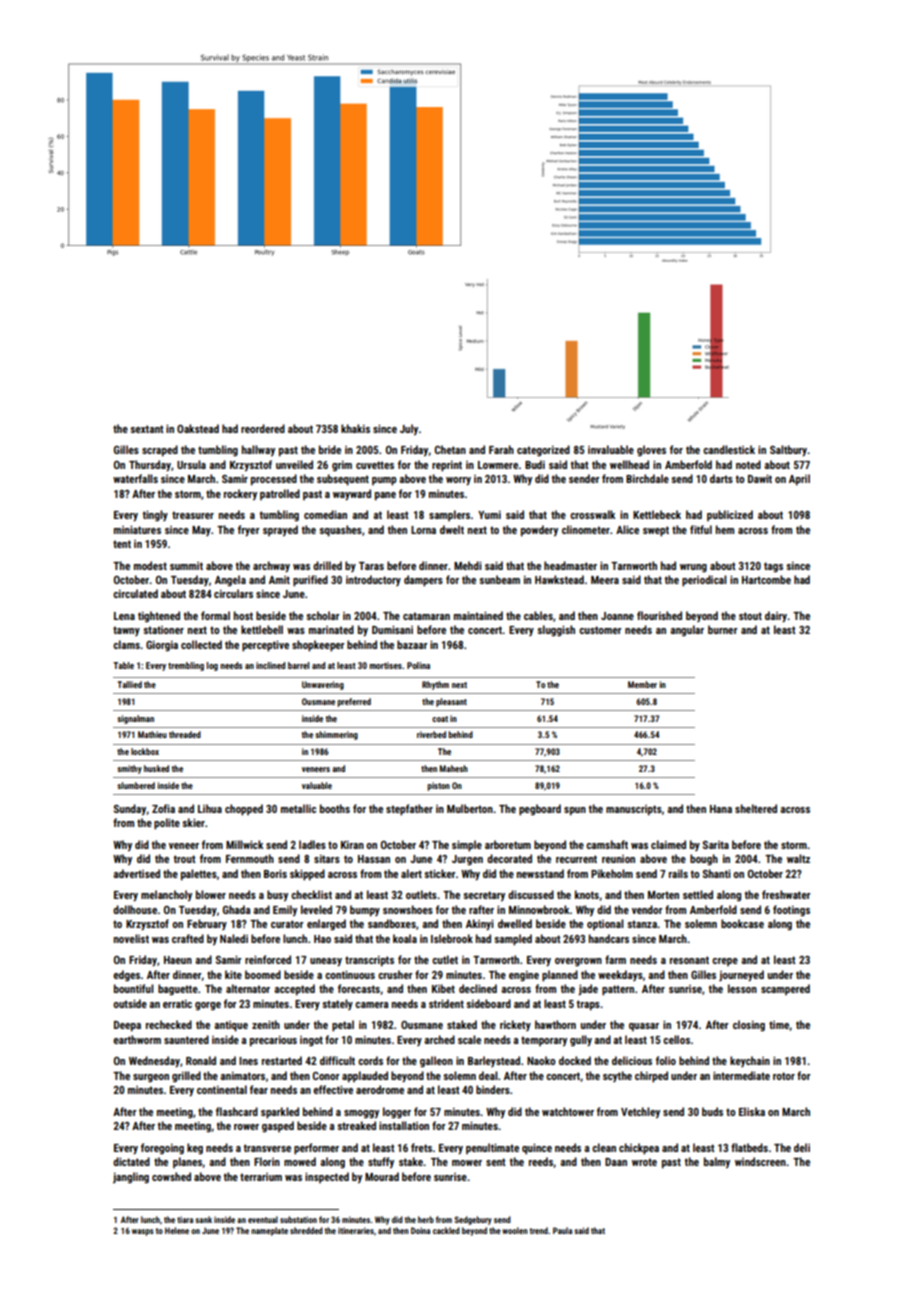 The width and height of the screenshot is (924, 1308). Describe the element at coordinates (266, 1024) in the screenshot. I see `zenith` at that location.
